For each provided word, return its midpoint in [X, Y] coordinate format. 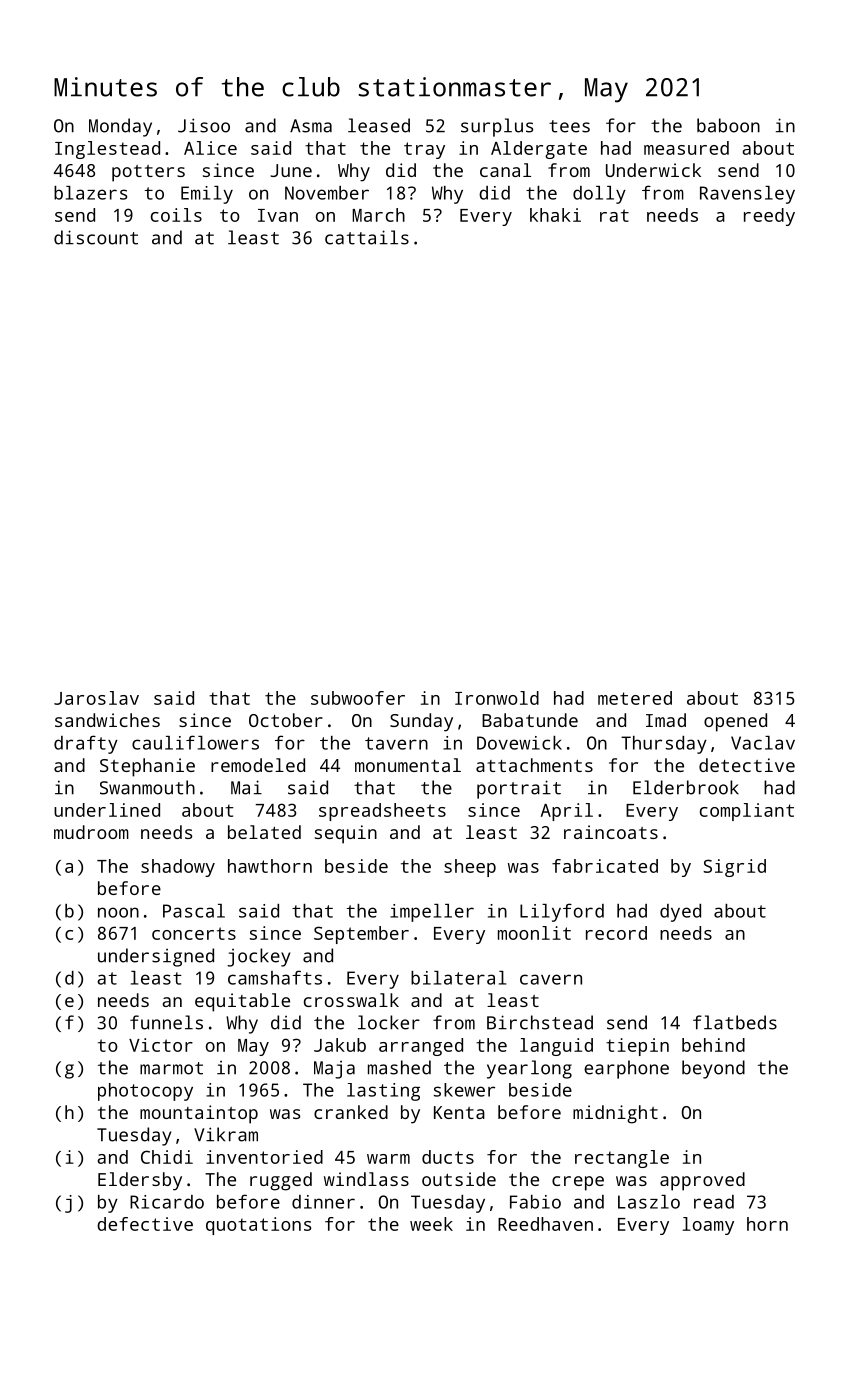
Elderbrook [686, 787]
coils [176, 215]
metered [635, 698]
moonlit [534, 933]
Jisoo [204, 125]
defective [145, 1224]
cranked [351, 1112]
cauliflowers [195, 742]
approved [702, 1181]
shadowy [178, 868]
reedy [769, 217]
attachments [534, 765]
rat [614, 215]
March [378, 215]
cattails [367, 237]
